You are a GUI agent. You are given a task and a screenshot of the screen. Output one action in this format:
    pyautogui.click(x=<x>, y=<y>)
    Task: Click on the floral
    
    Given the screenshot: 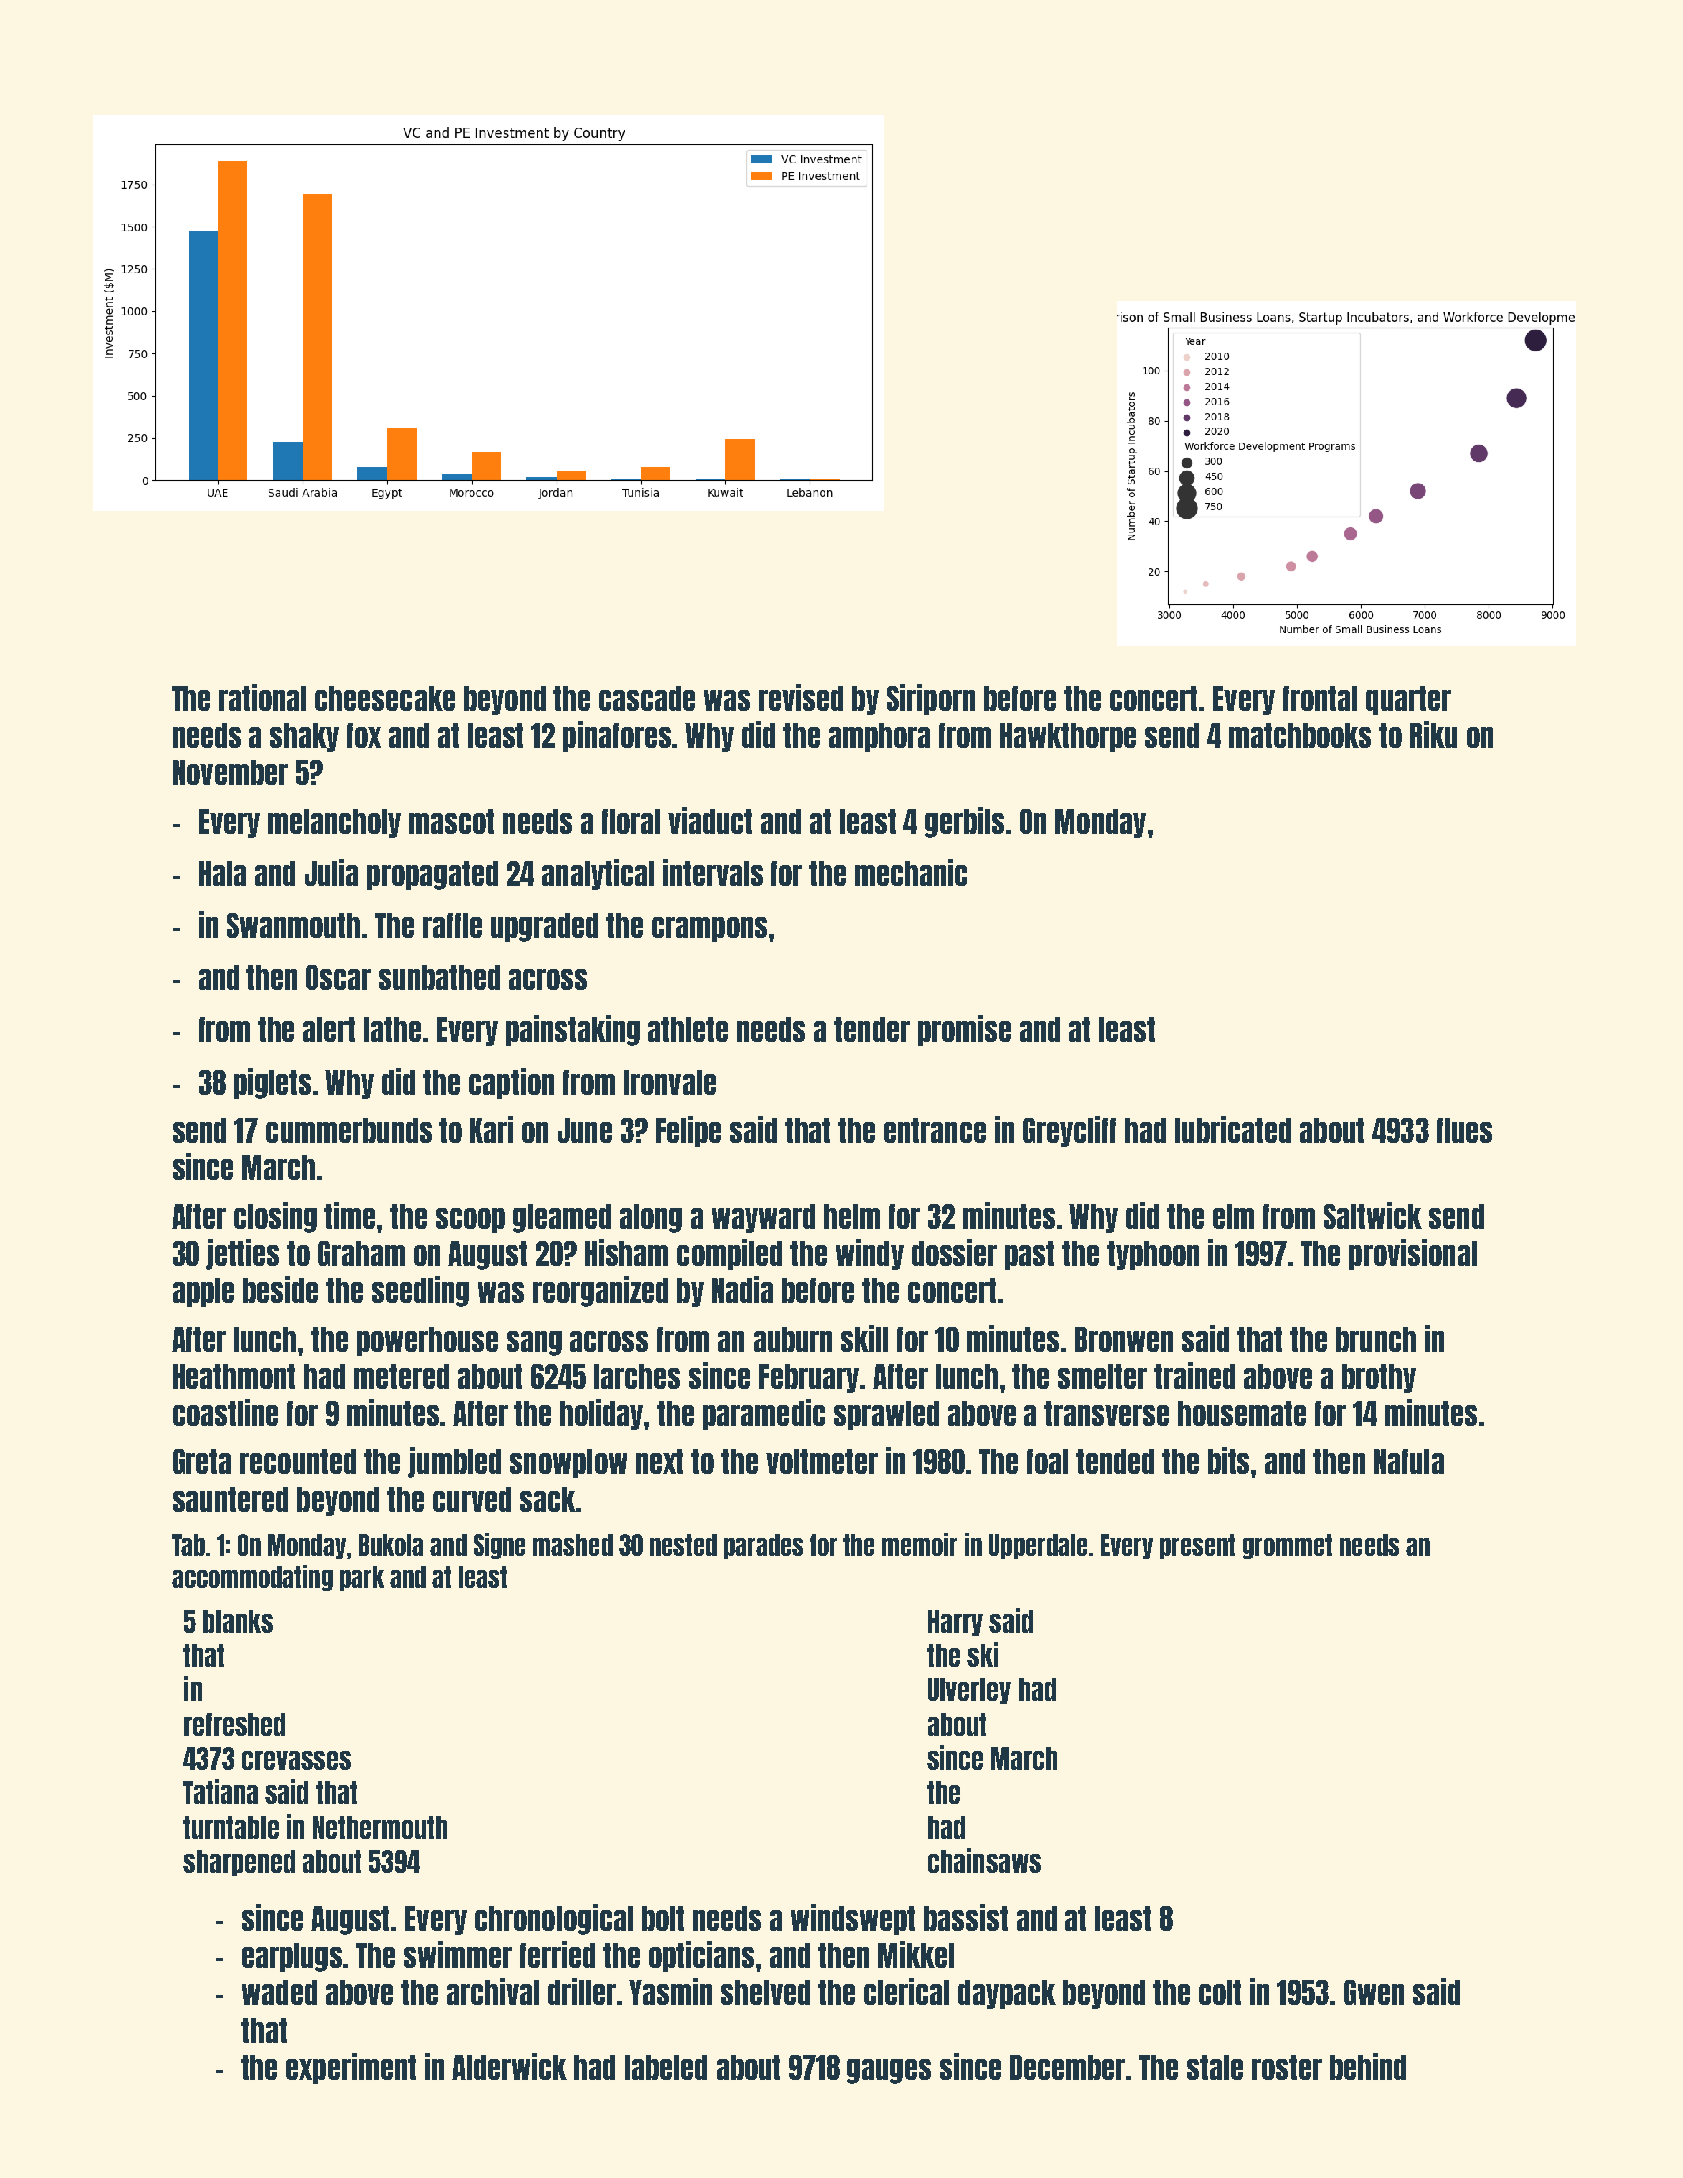 What is the action you would take?
    pyautogui.click(x=631, y=821)
